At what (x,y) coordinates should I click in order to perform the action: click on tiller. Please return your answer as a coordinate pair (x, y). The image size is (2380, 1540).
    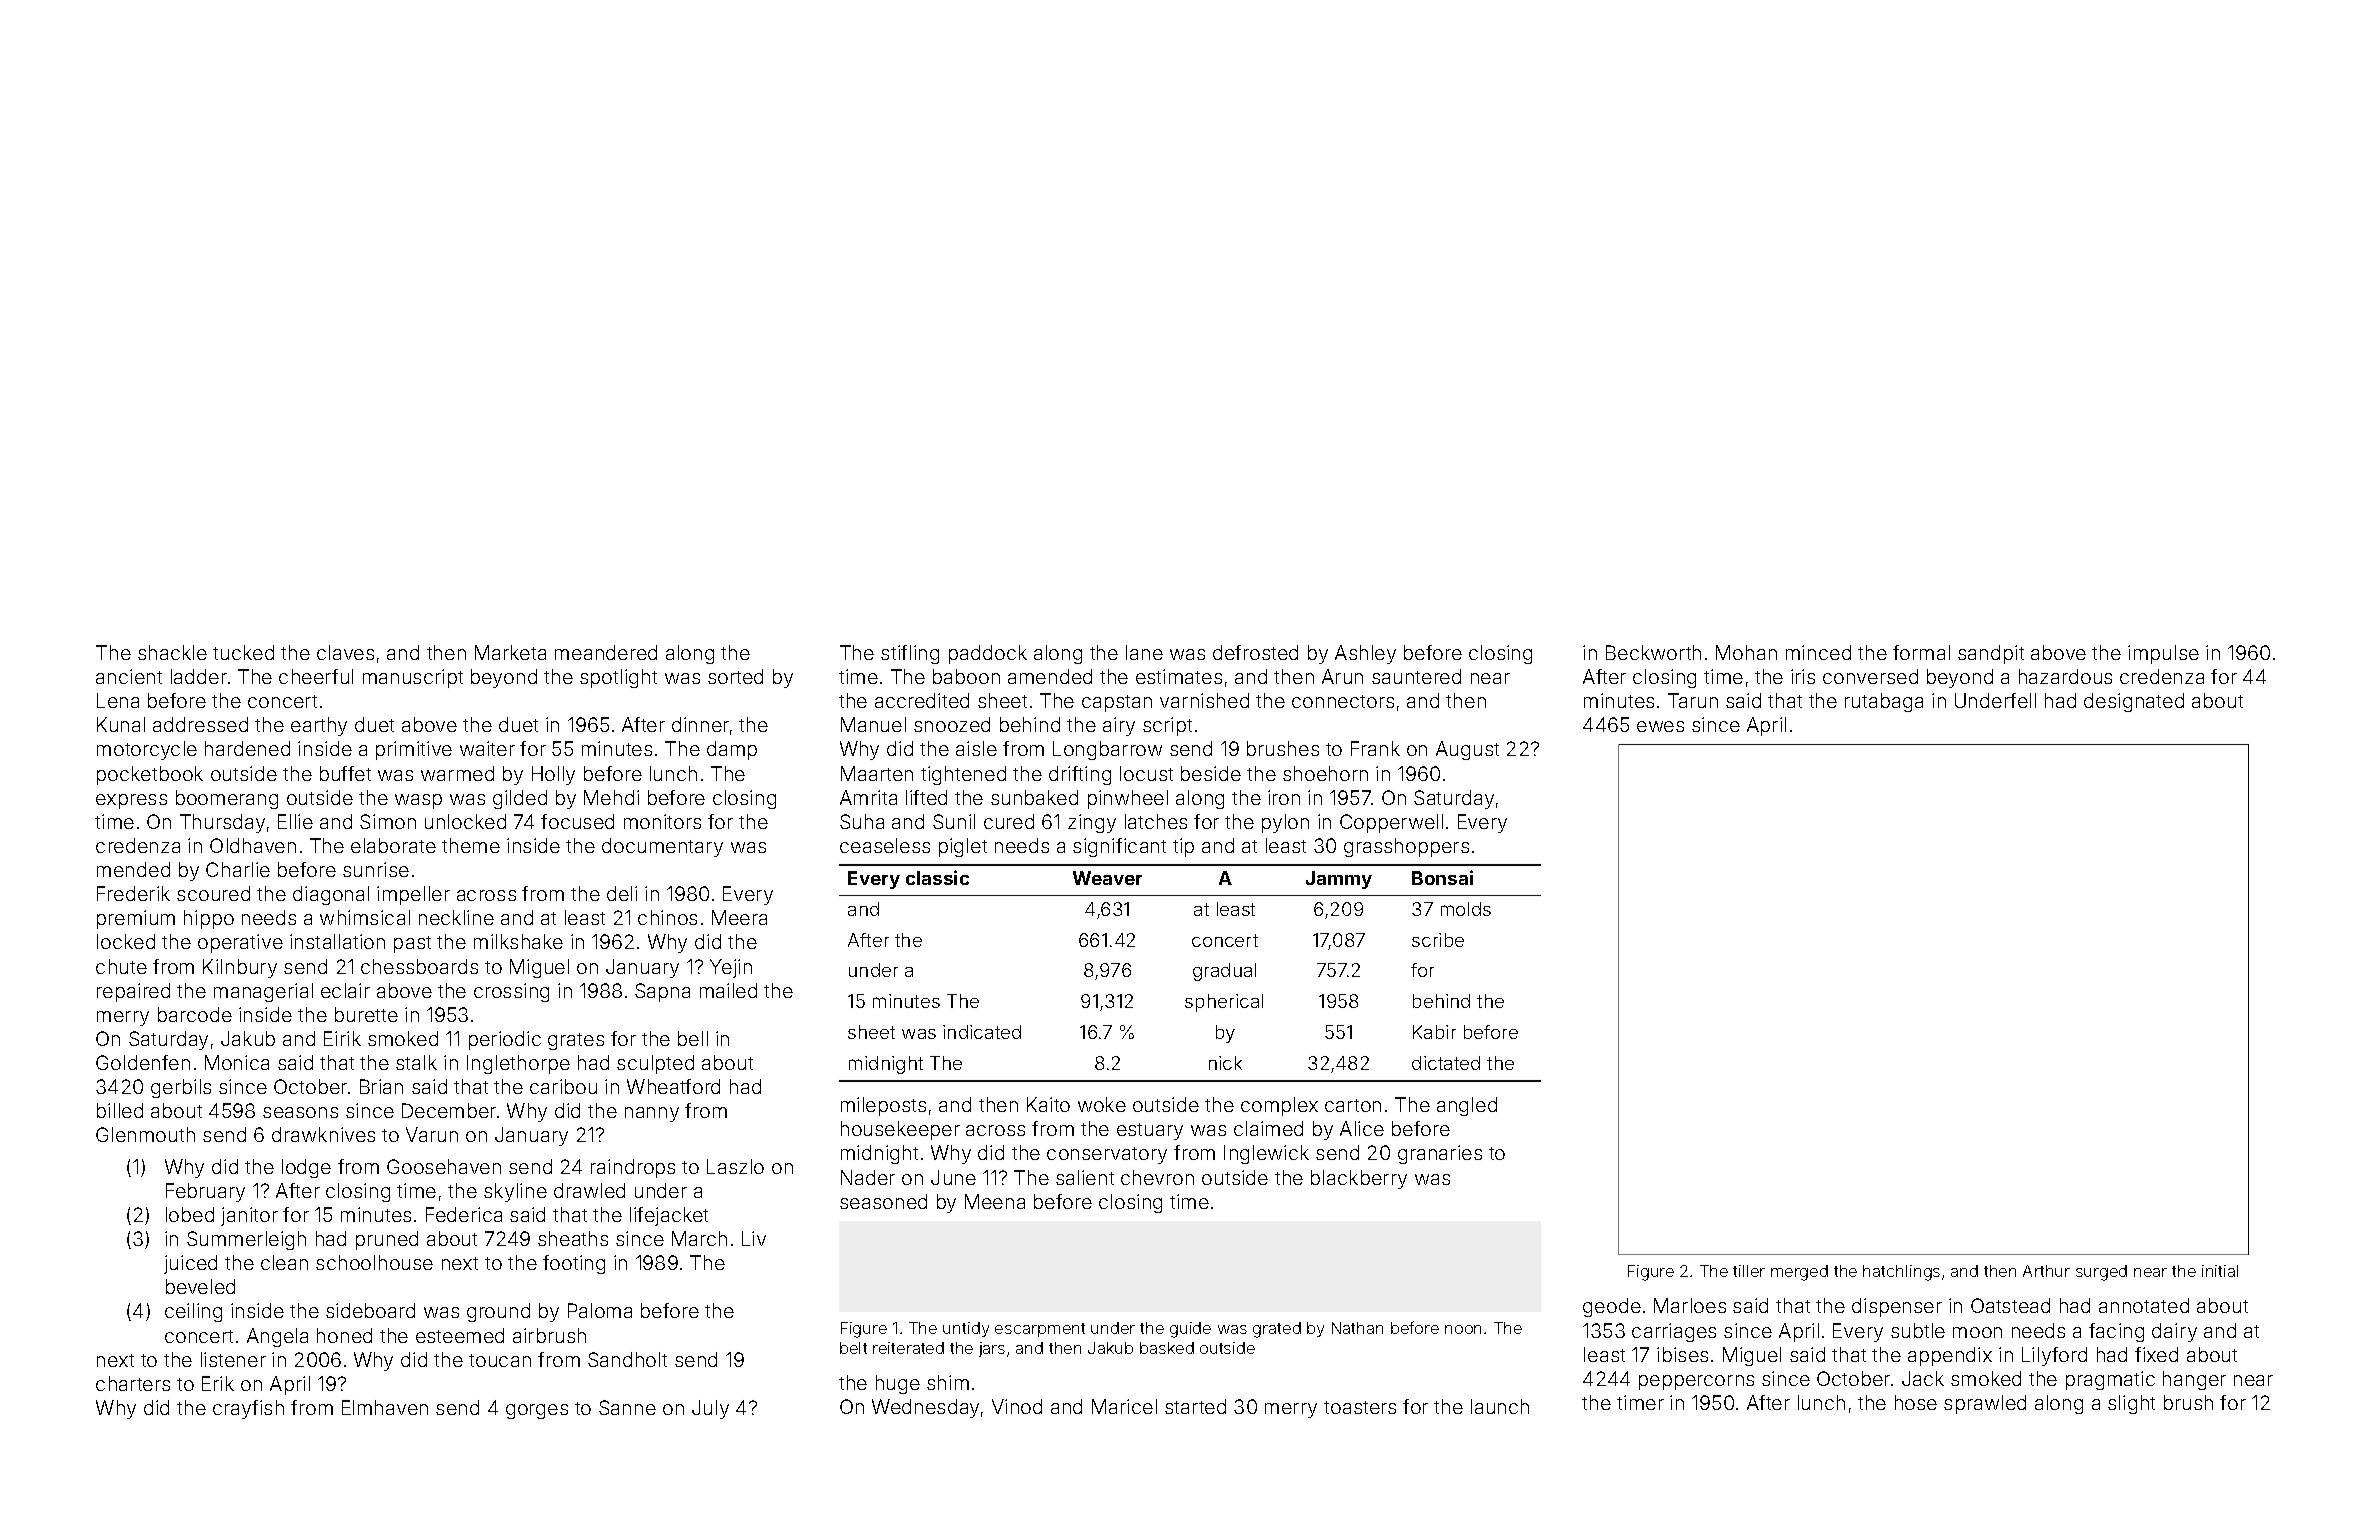
    Looking at the image, I should click on (1749, 1271).
